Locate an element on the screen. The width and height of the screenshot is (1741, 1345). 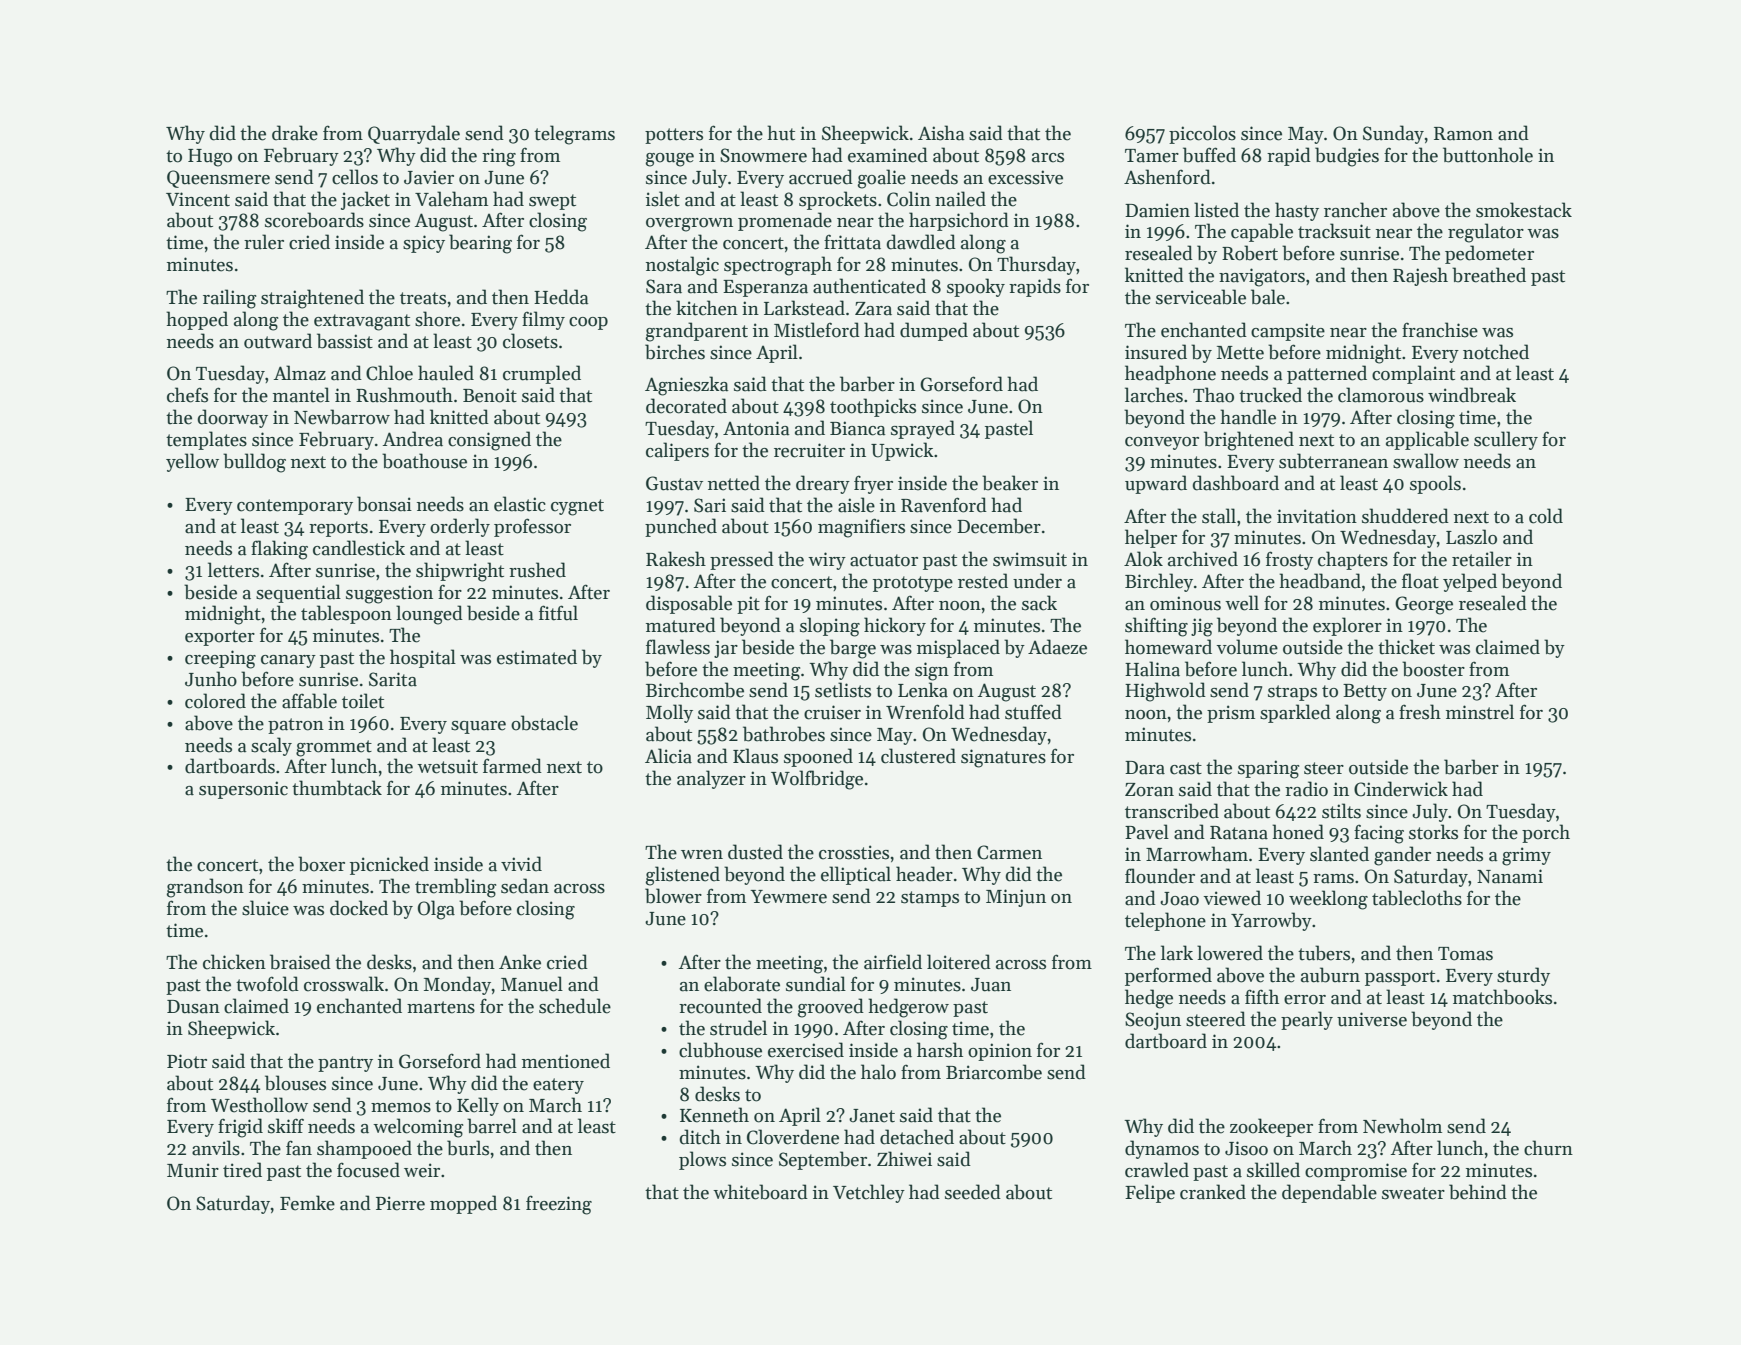
Birchcombe is located at coordinates (695, 690).
